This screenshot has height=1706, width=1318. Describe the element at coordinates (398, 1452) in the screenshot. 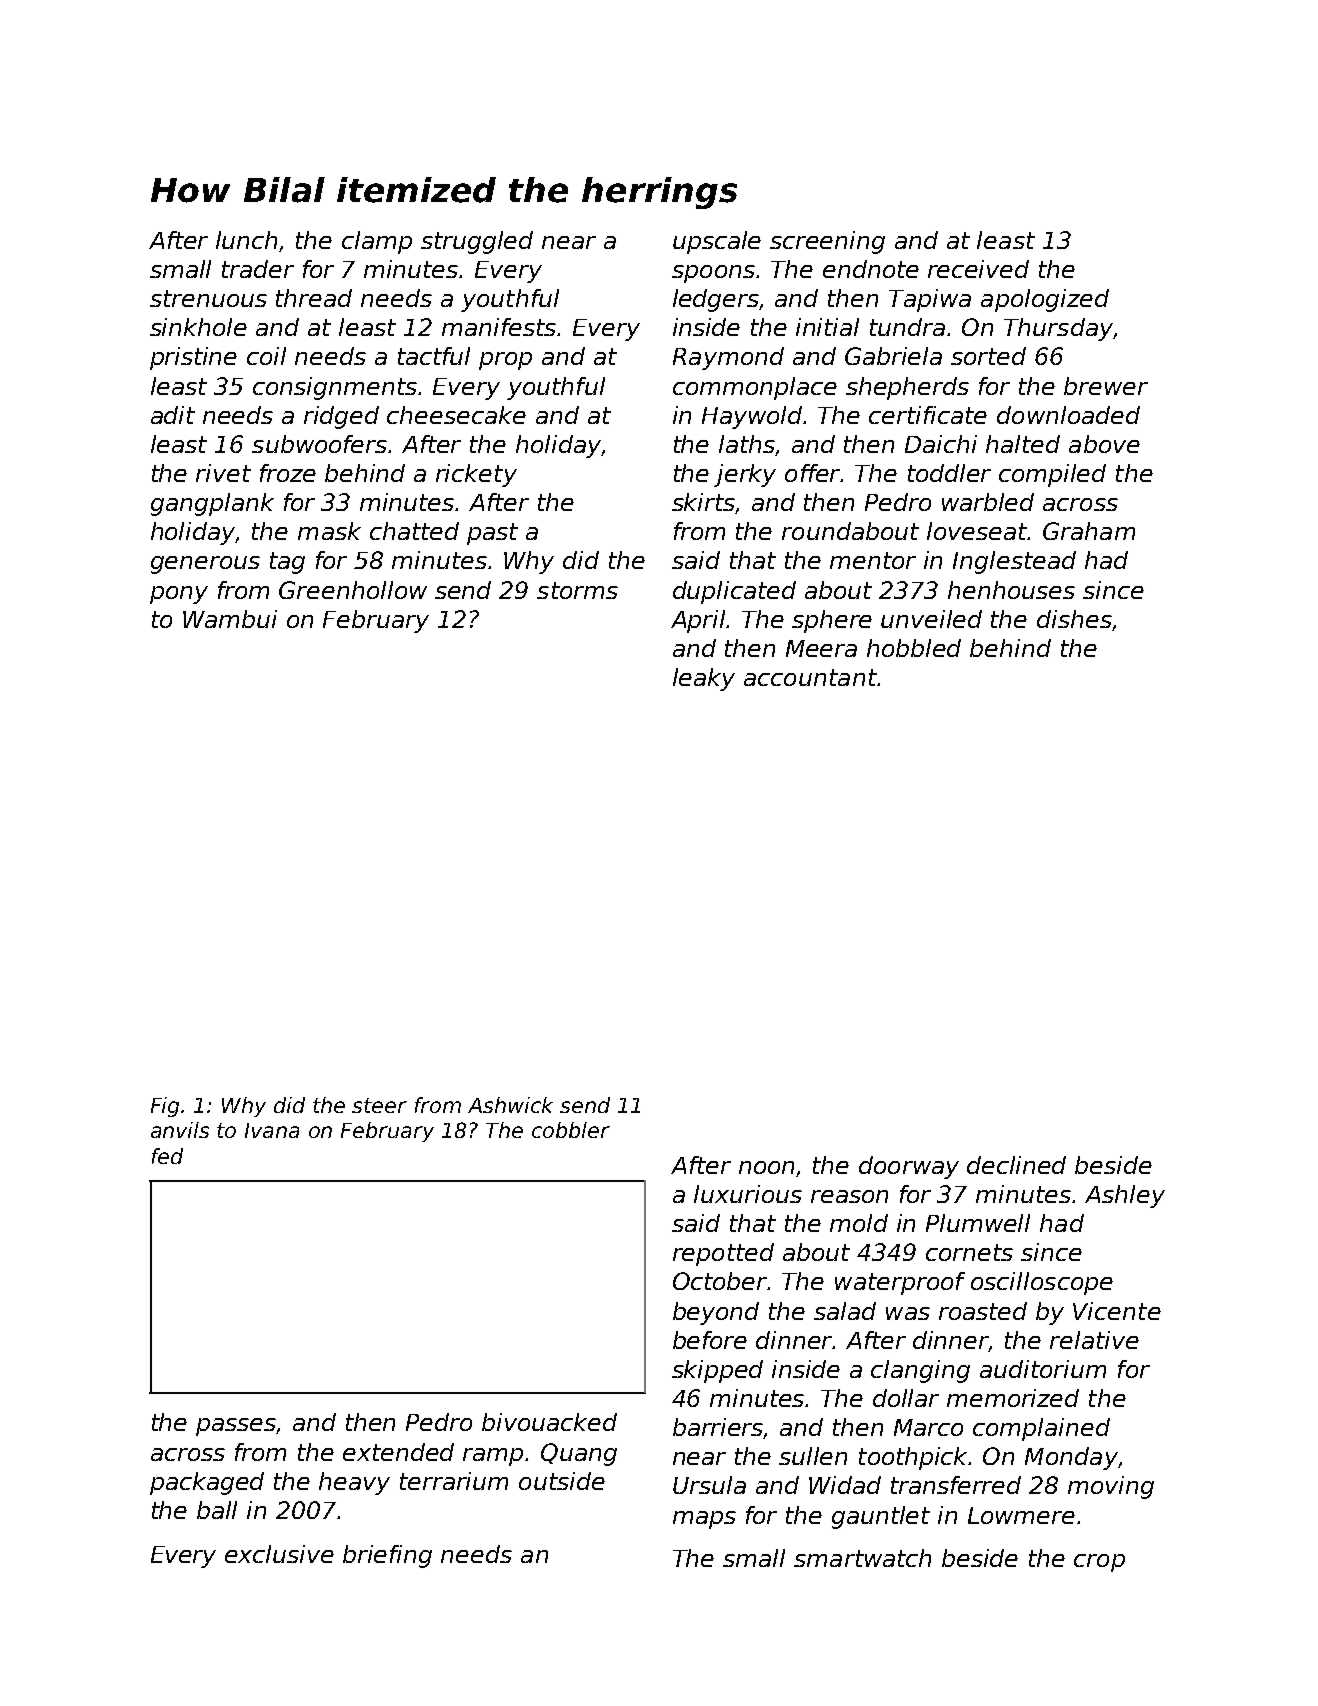

I see `extended` at that location.
